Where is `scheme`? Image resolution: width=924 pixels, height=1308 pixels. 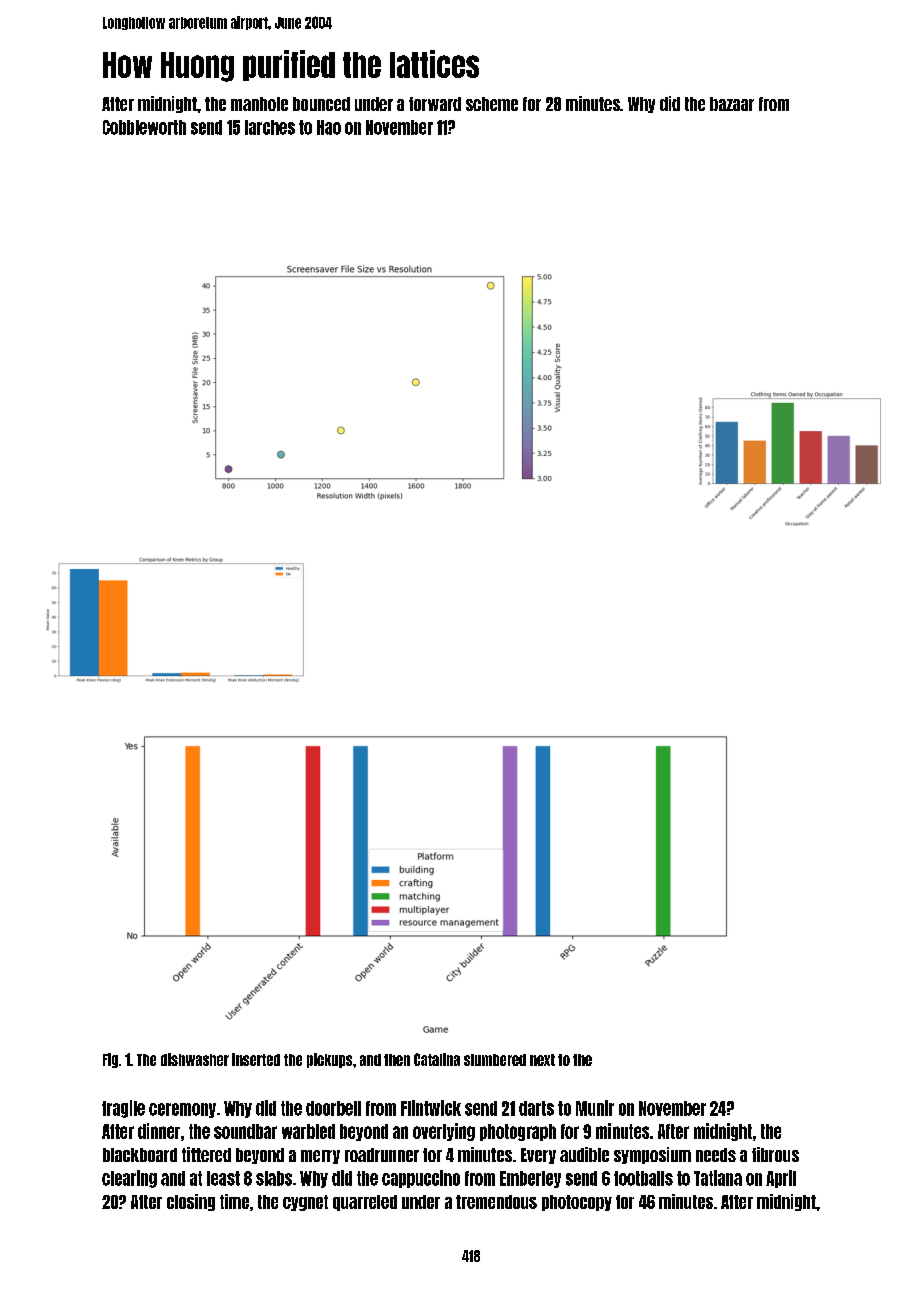
scheme is located at coordinates (492, 104).
